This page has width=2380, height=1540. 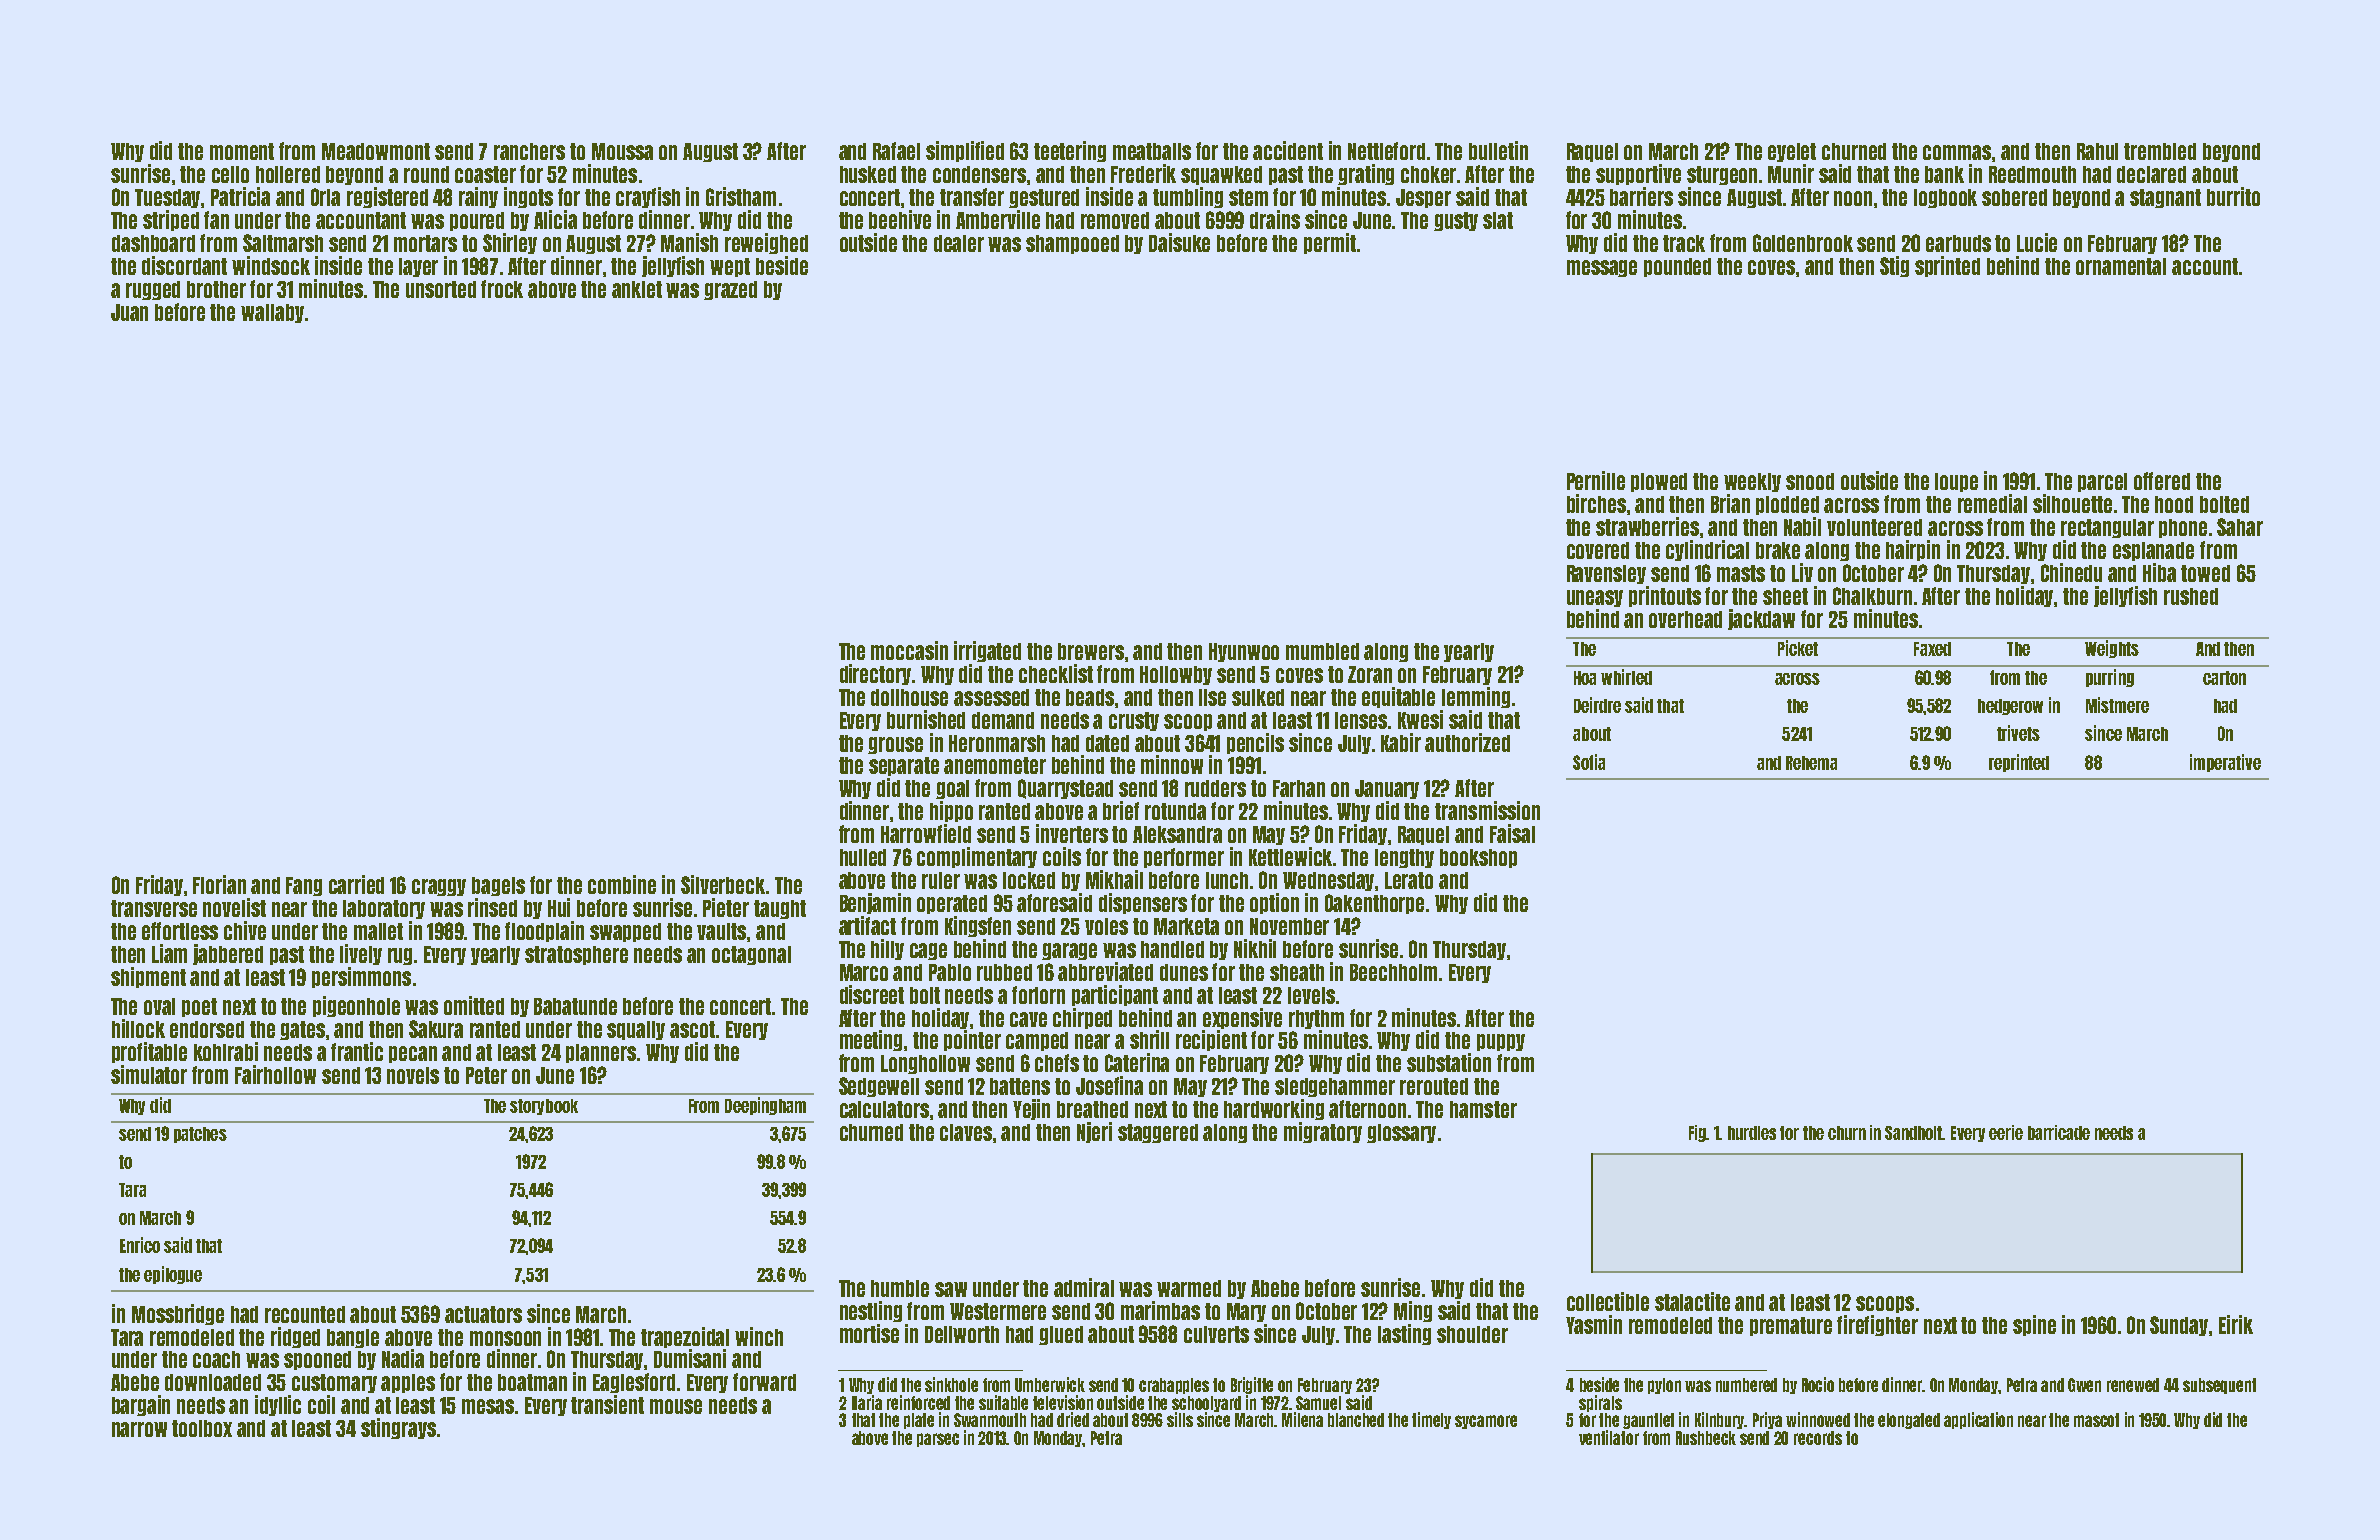 What do you see at coordinates (1175, 811) in the page?
I see `rotunda` at bounding box center [1175, 811].
